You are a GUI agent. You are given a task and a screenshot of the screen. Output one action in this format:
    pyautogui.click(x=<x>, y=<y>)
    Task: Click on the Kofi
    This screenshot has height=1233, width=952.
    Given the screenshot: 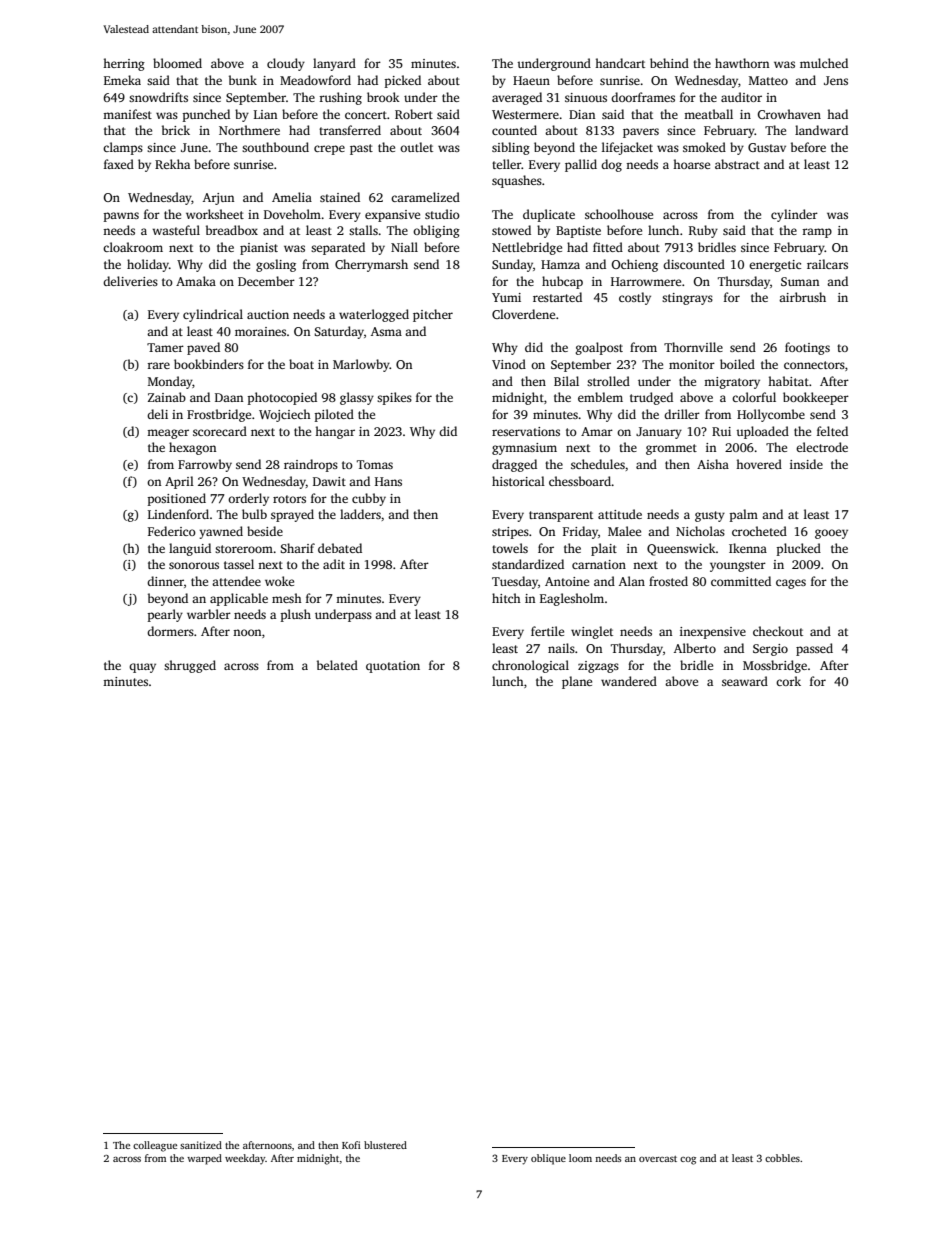 What is the action you would take?
    pyautogui.click(x=351, y=1145)
